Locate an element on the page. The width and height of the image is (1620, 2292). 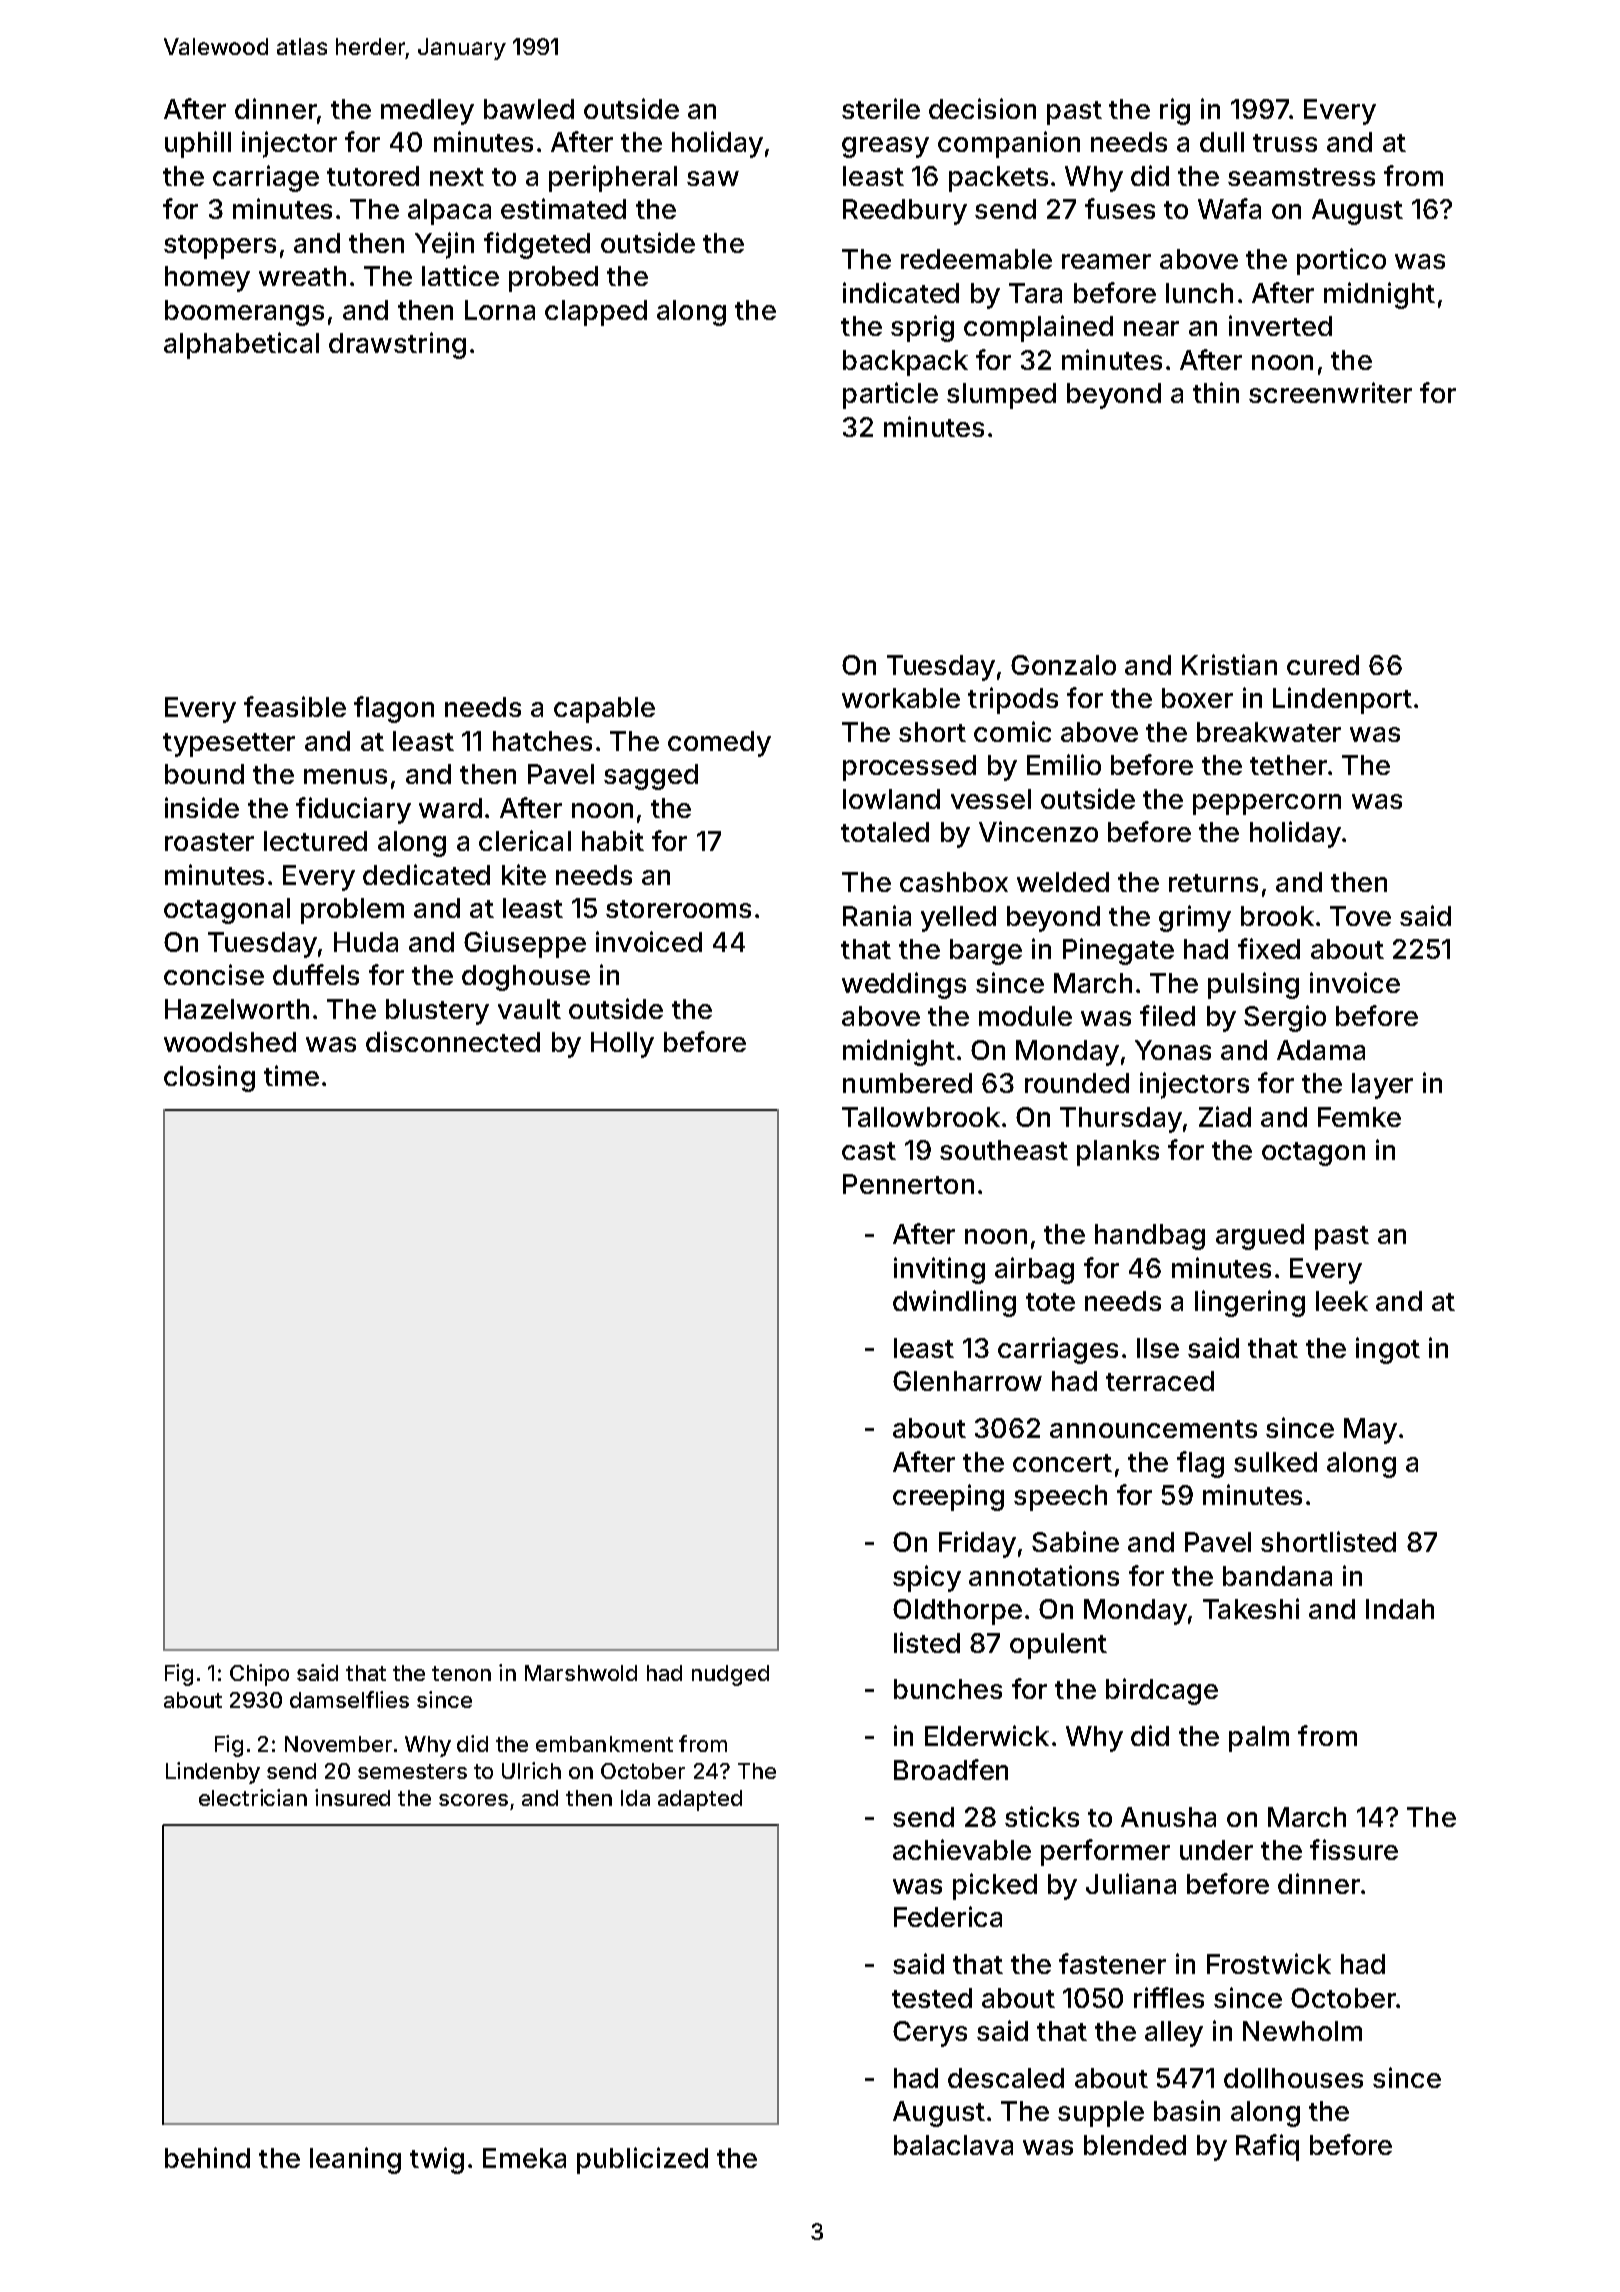
truss is located at coordinates (1285, 143).
